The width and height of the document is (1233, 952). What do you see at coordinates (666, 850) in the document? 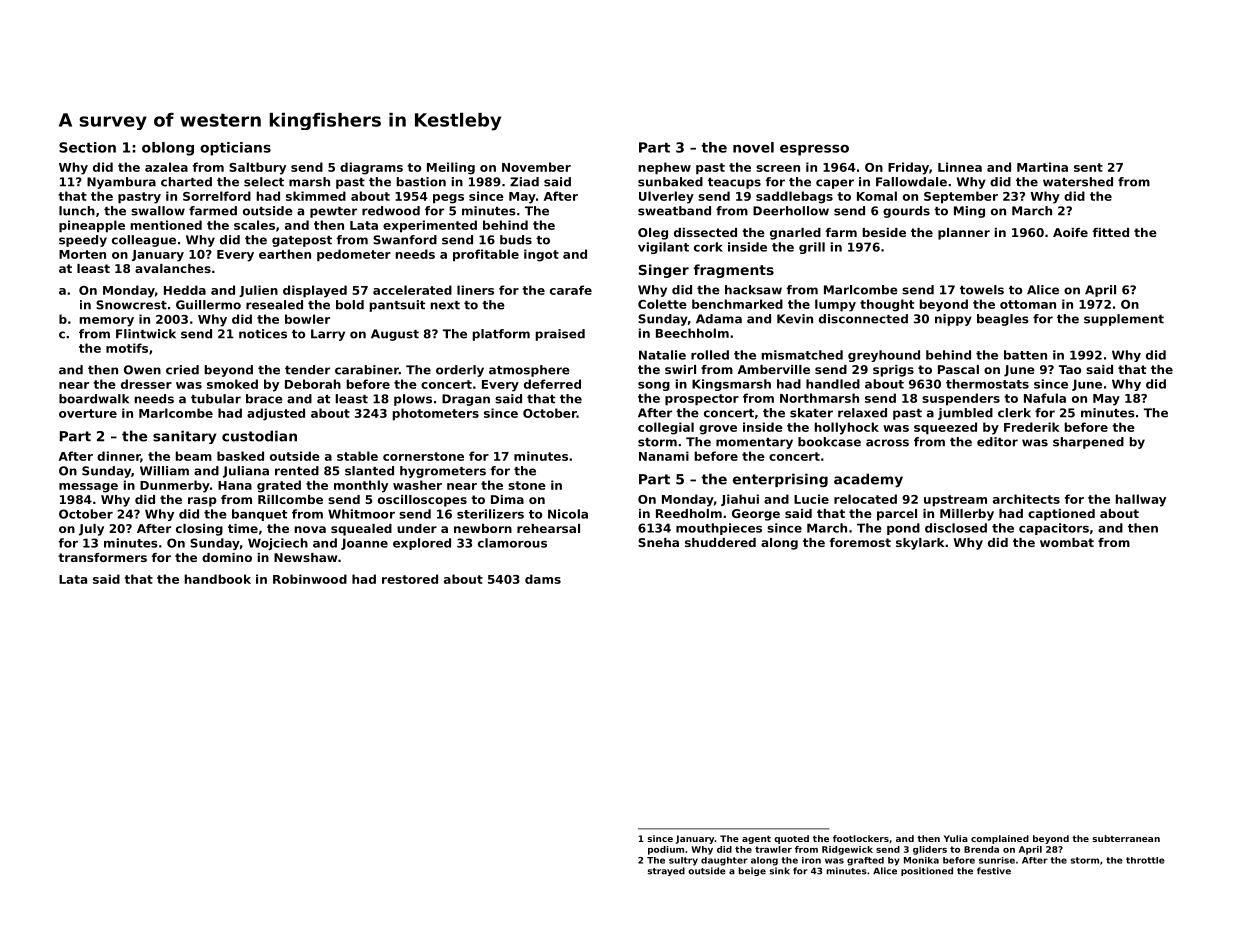
I see `podium` at bounding box center [666, 850].
